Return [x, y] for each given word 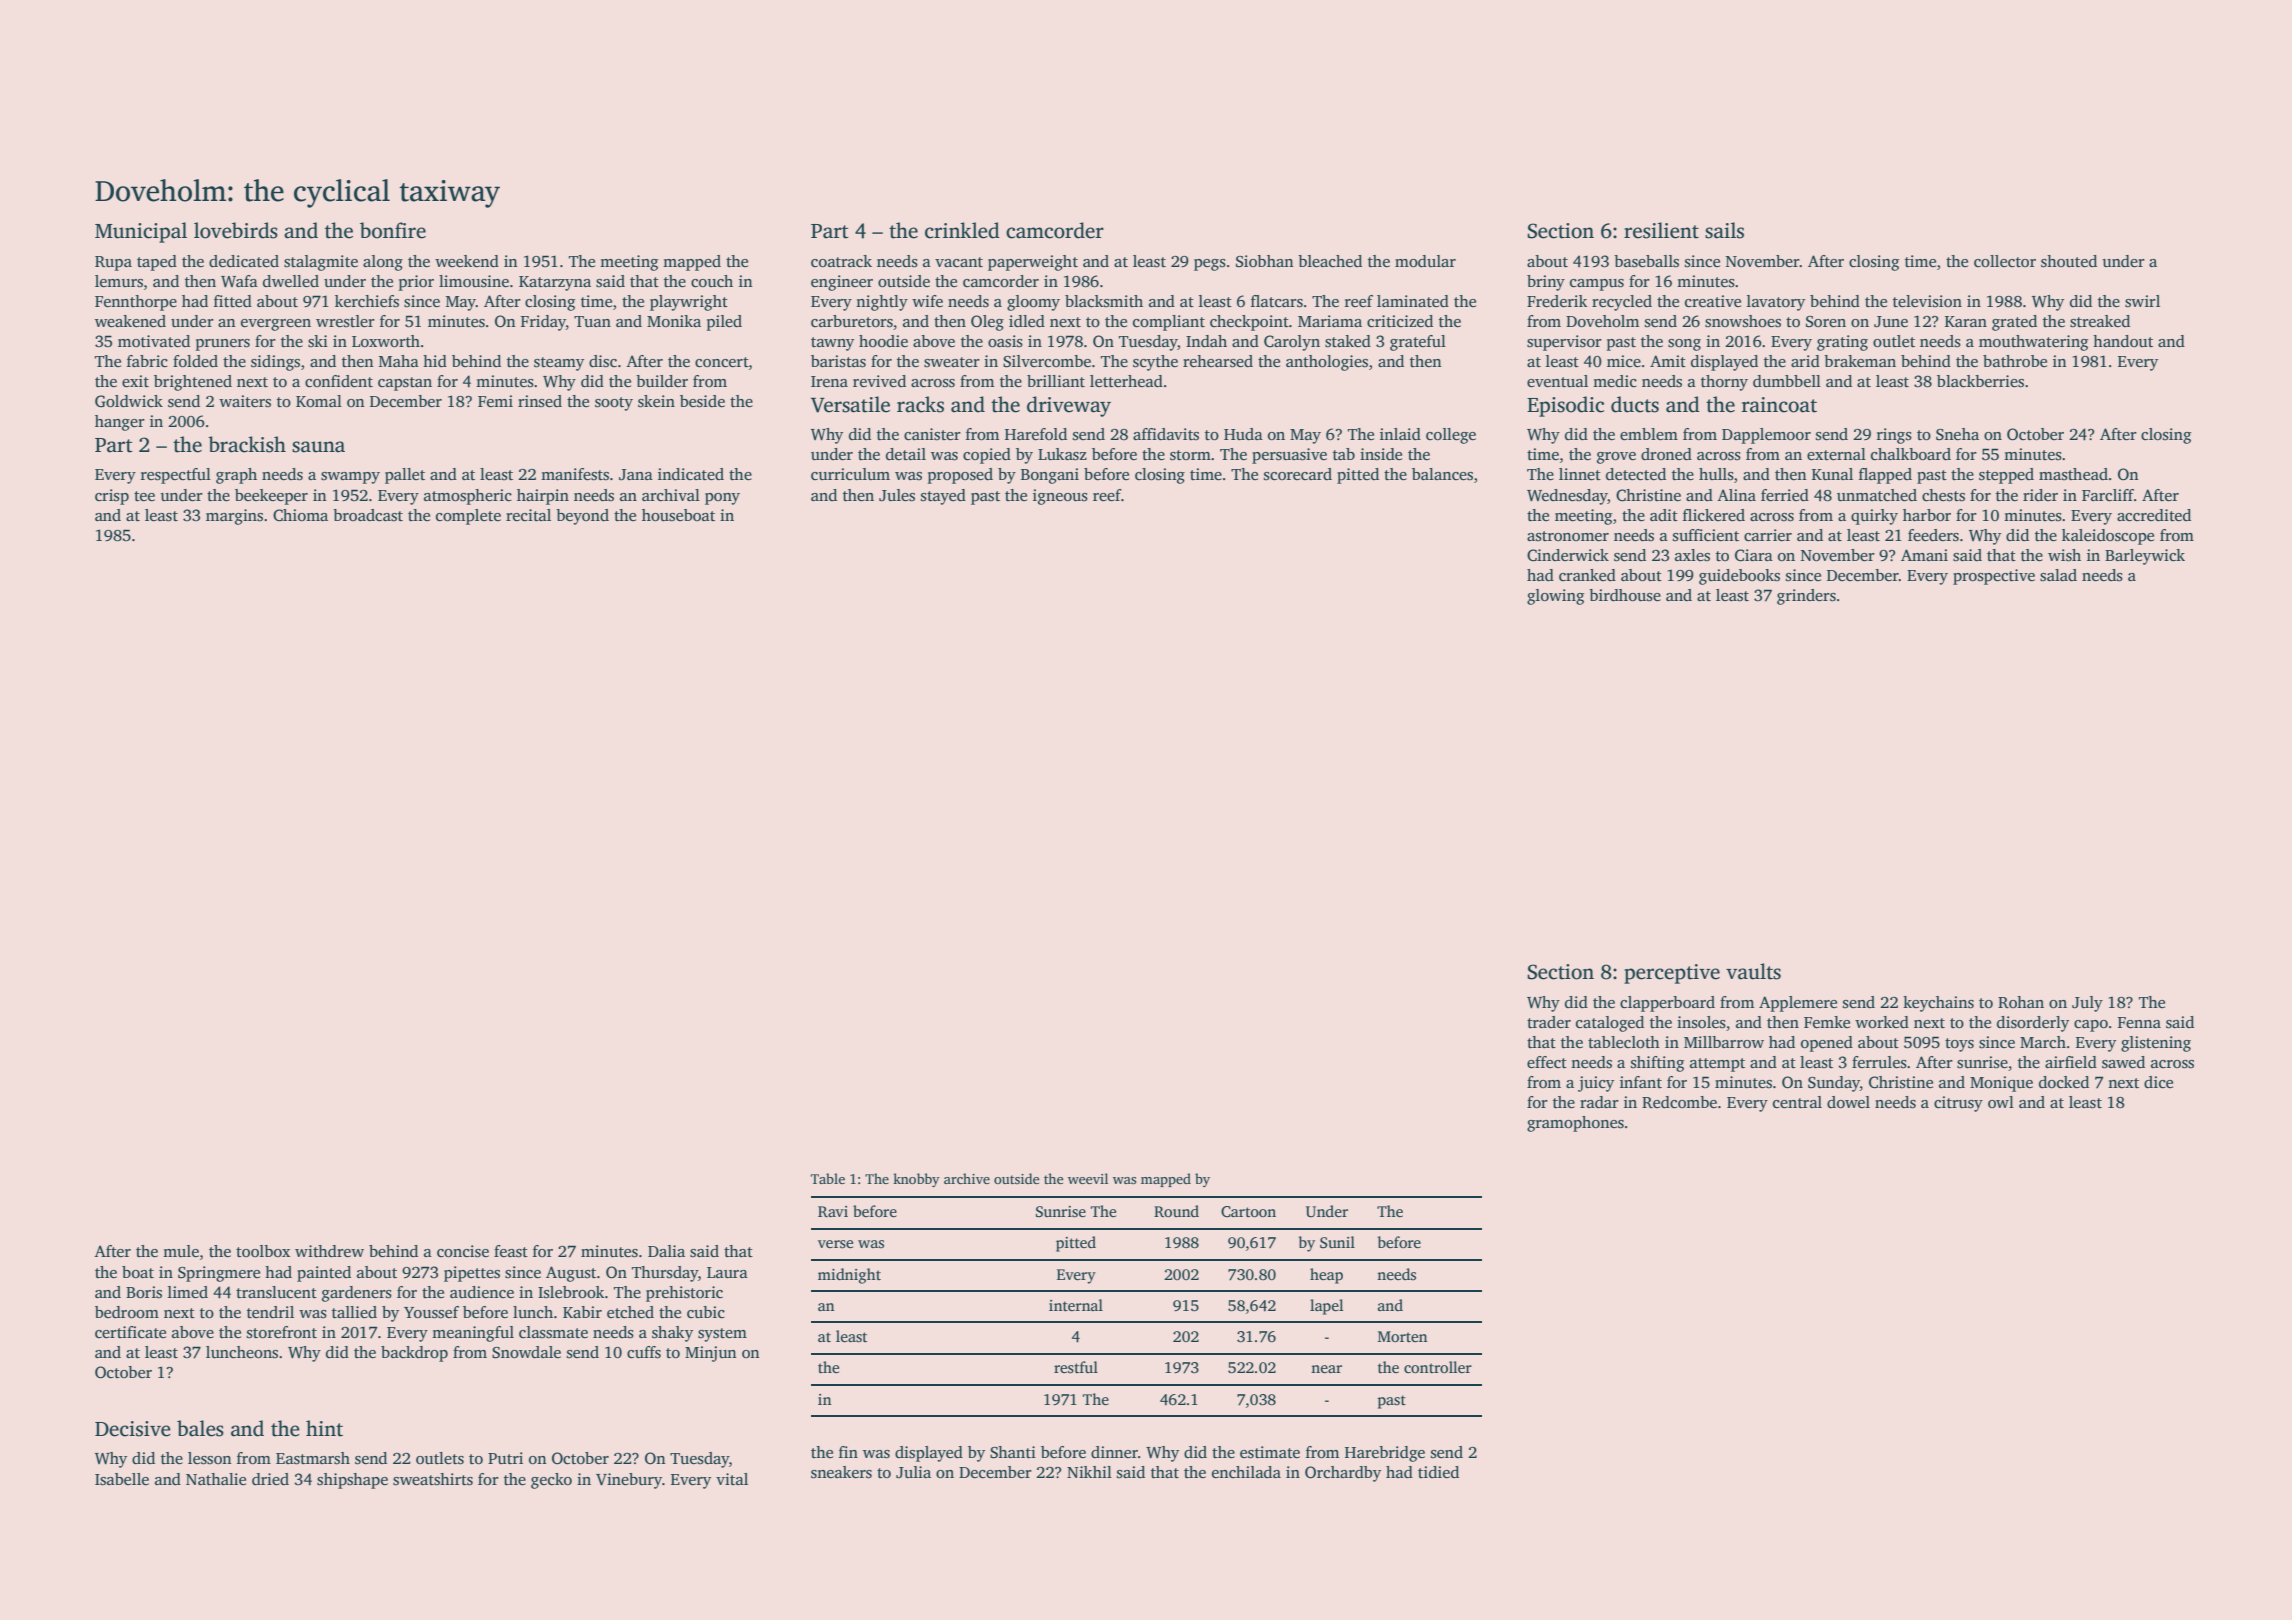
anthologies [1327, 363]
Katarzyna [555, 283]
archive [967, 1178]
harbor [1927, 515]
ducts [1635, 404]
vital [732, 1479]
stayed [943, 497]
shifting [1657, 1064]
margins [234, 517]
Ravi [833, 1211]
